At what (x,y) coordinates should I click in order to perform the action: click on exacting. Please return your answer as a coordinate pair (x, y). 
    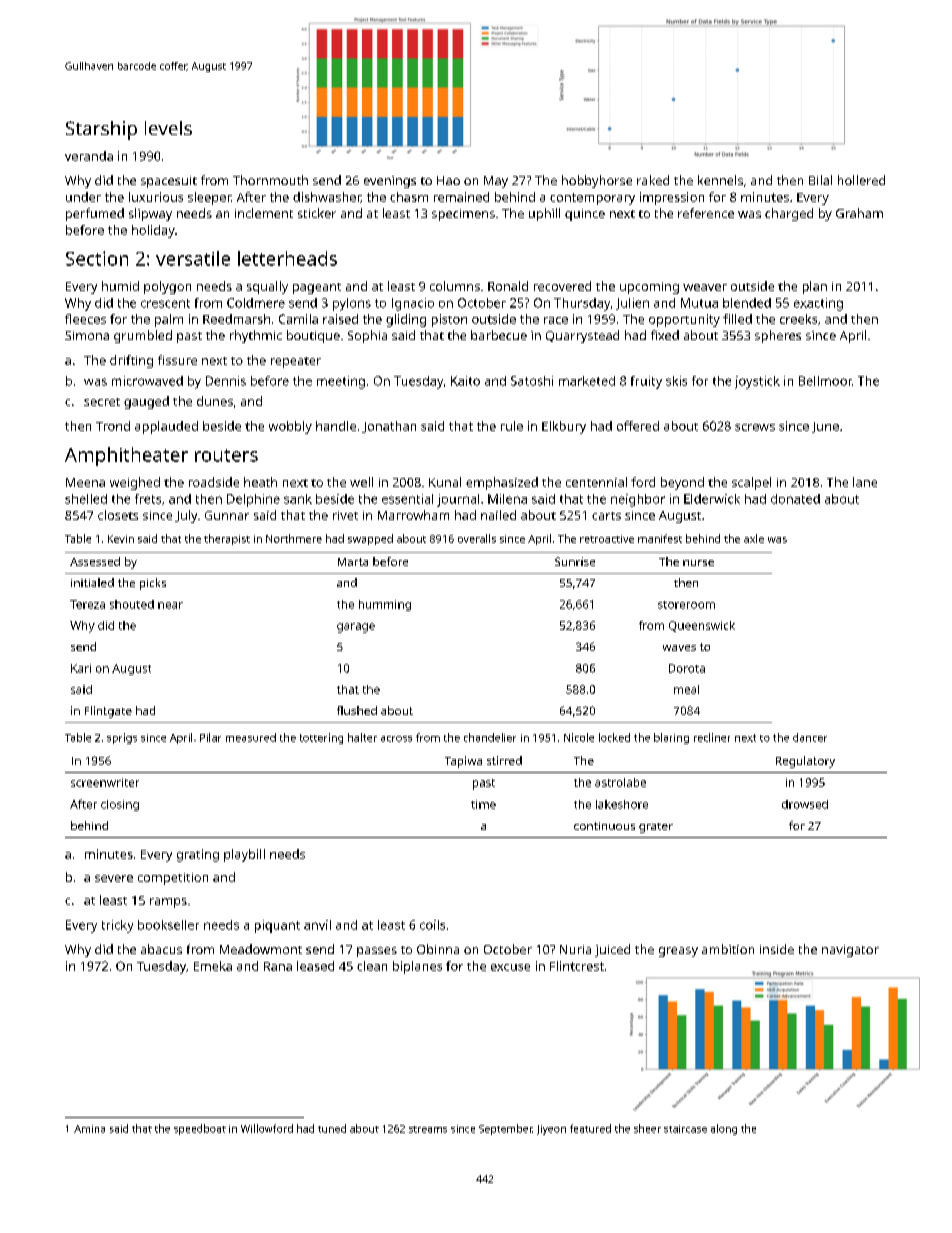
    Looking at the image, I should click on (818, 304).
